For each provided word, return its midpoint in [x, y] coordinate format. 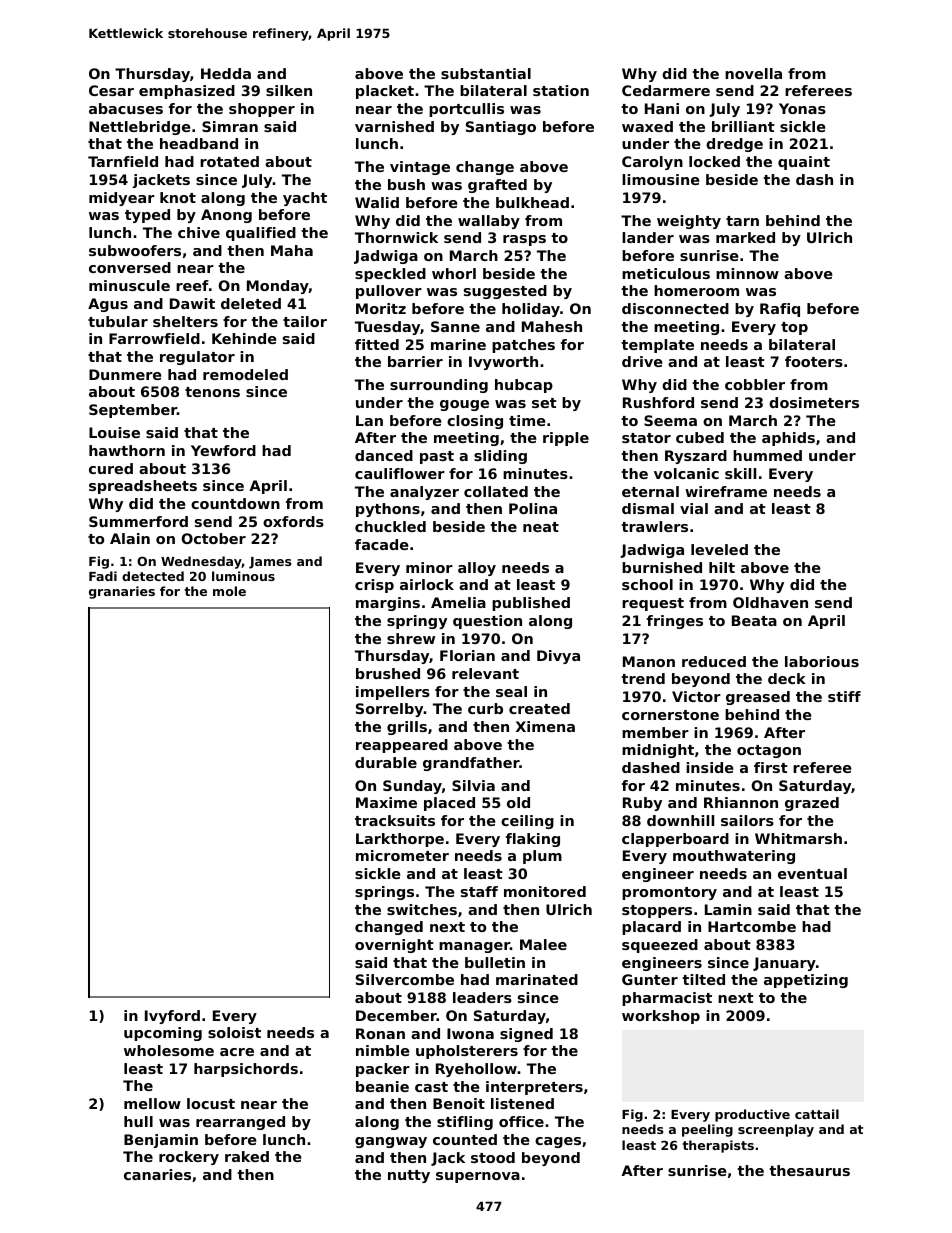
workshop [661, 1017]
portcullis [466, 110]
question [487, 622]
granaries [122, 592]
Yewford [223, 450]
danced [384, 455]
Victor [696, 696]
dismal [648, 508]
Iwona [470, 1033]
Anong [226, 216]
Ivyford [172, 1017]
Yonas [802, 108]
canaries [157, 1174]
